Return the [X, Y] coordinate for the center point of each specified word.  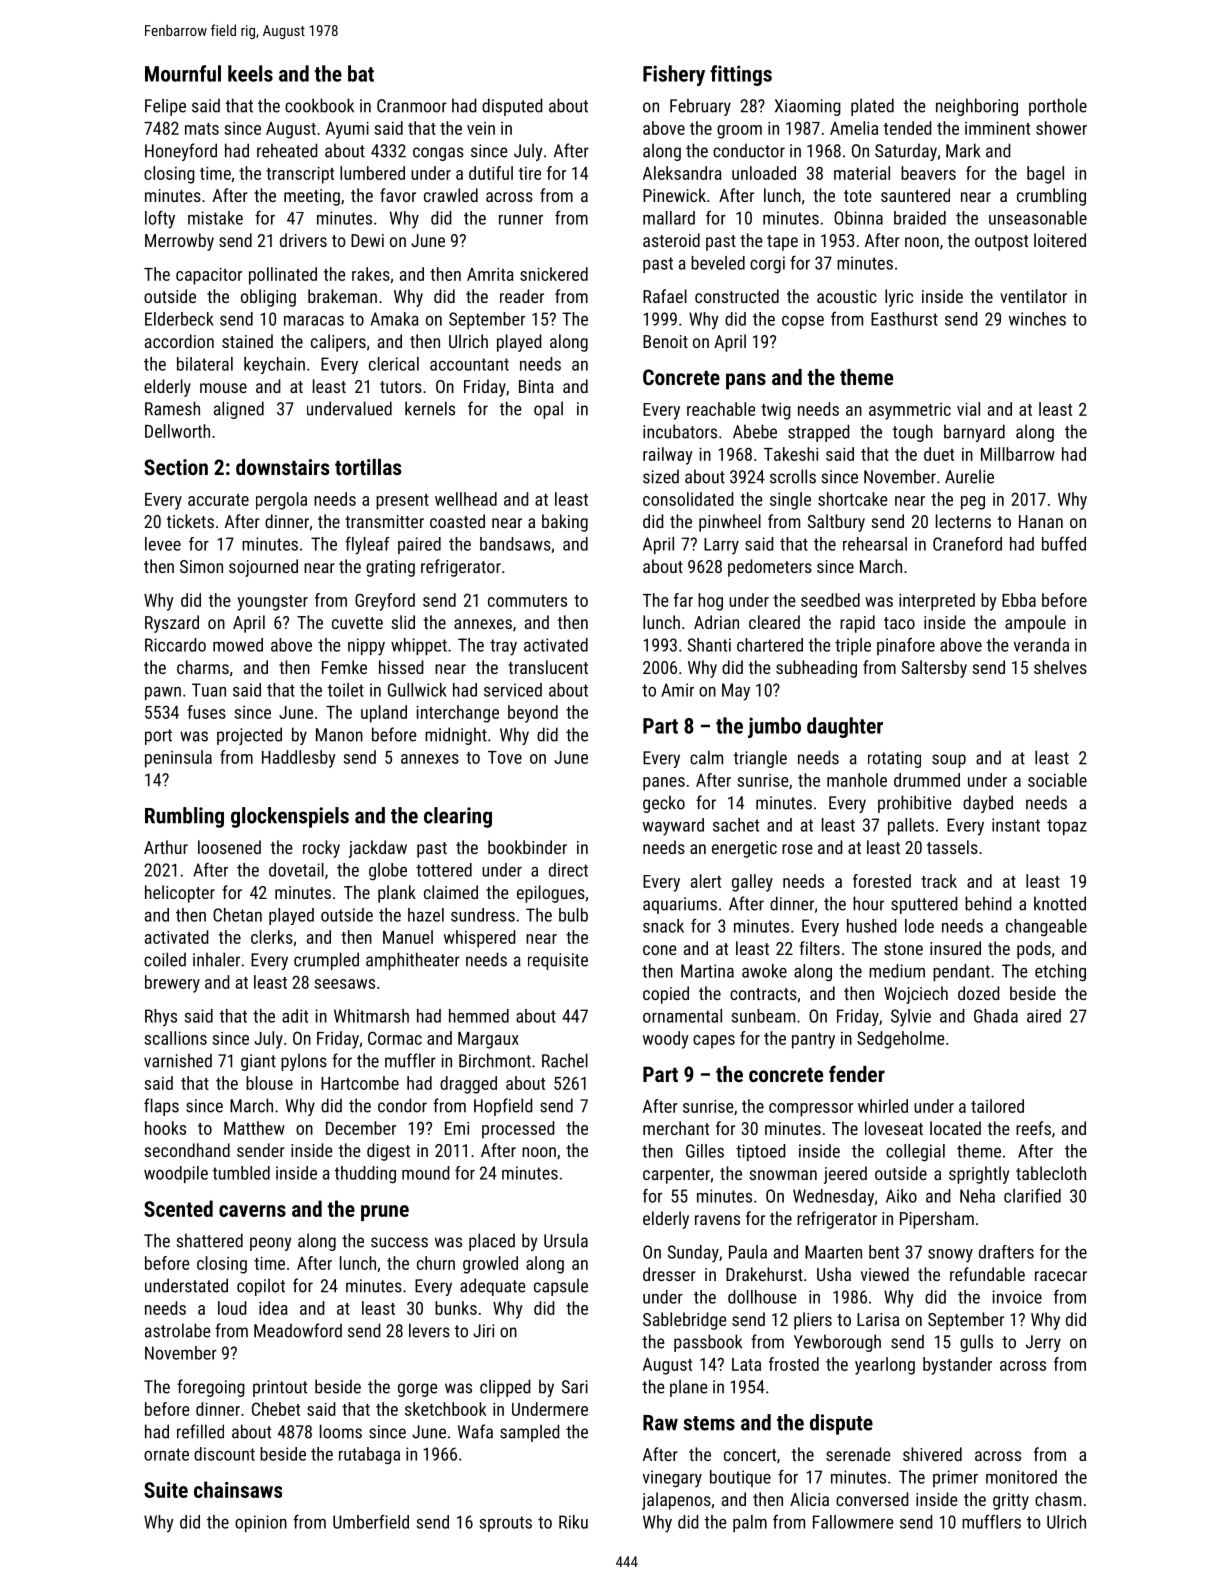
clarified [1032, 1196]
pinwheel [730, 523]
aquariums [680, 905]
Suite [166, 1490]
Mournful [183, 73]
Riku [573, 1522]
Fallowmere [853, 1522]
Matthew [254, 1128]
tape [782, 243]
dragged [468, 1085]
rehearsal [875, 544]
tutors [401, 387]
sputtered [924, 905]
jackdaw [378, 849]
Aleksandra [682, 173]
